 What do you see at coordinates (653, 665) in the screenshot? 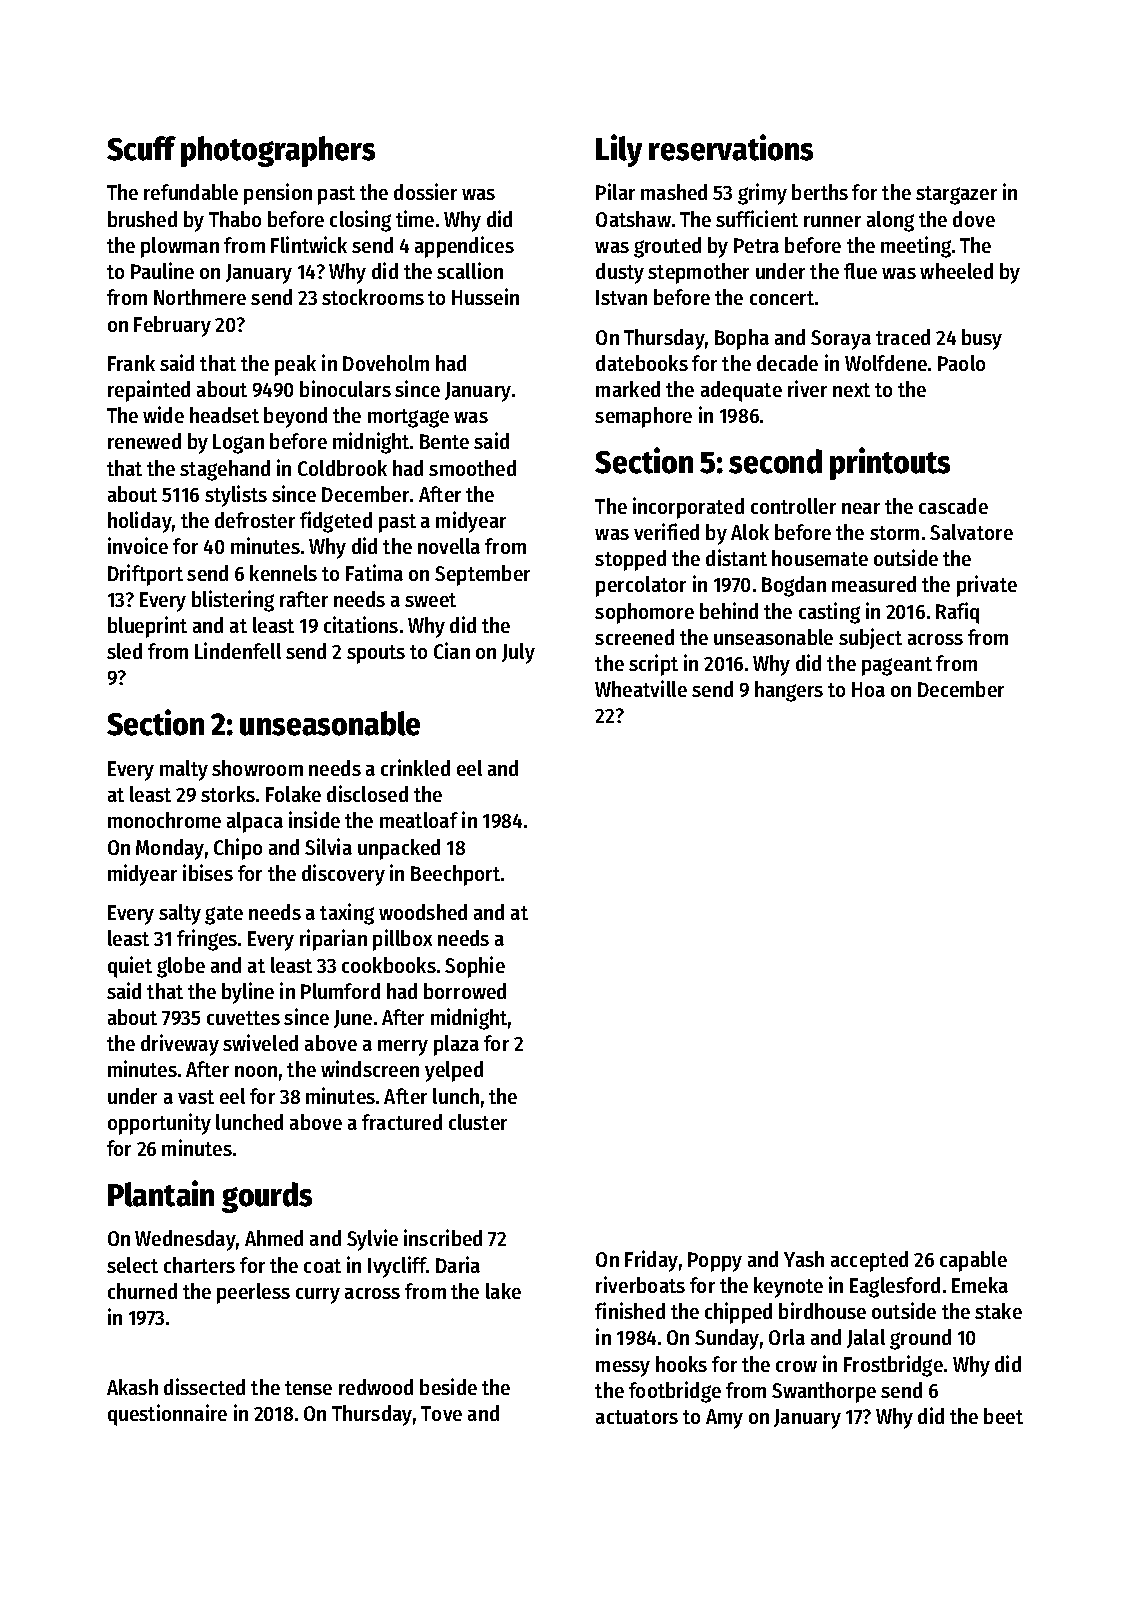
I see `script` at bounding box center [653, 665].
